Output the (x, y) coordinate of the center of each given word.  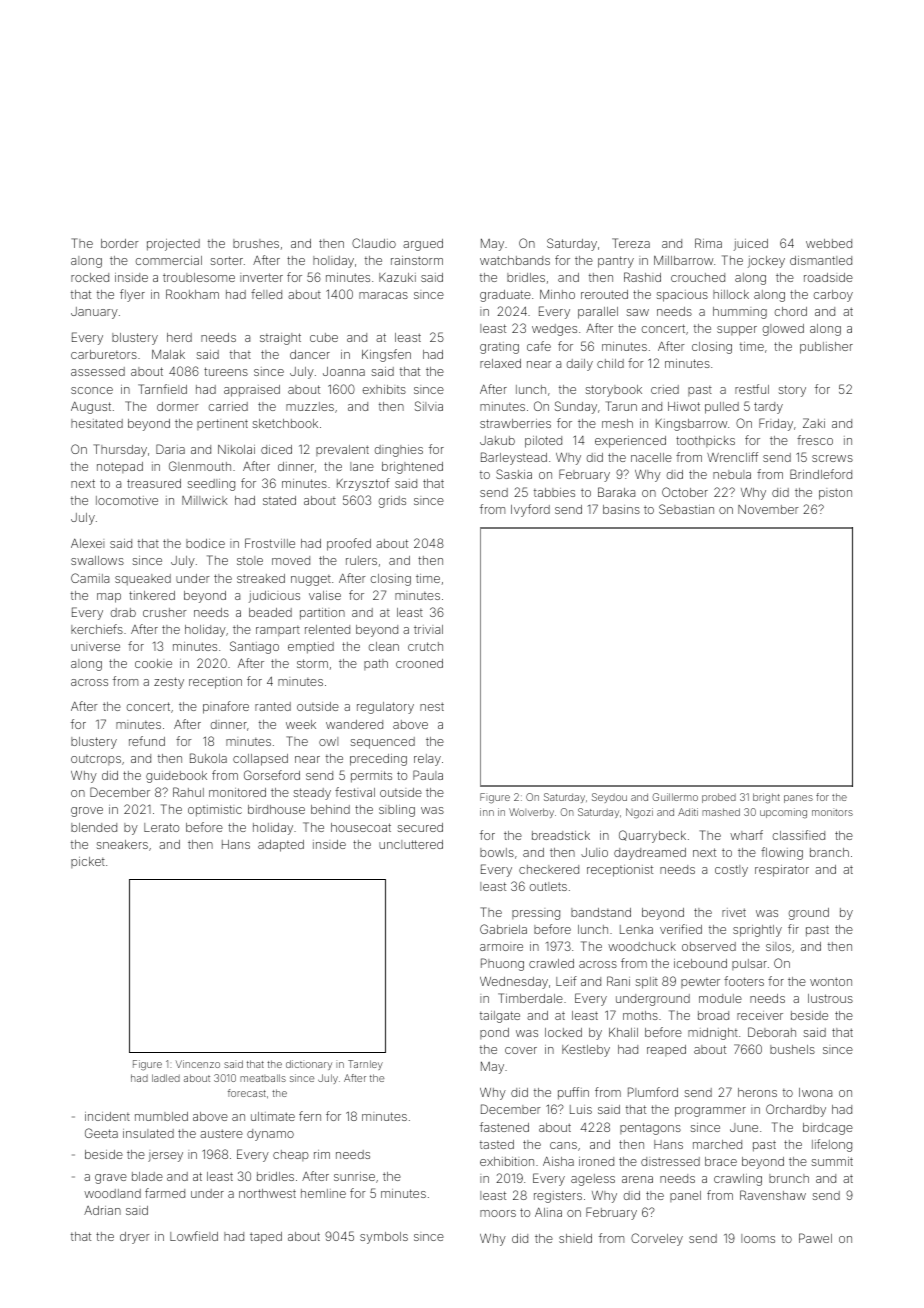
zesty (169, 683)
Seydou (609, 798)
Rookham (192, 294)
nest (432, 706)
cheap (291, 1155)
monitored (237, 792)
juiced (751, 245)
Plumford (653, 1092)
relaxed (500, 363)
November (768, 509)
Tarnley (365, 1065)
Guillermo (675, 797)
